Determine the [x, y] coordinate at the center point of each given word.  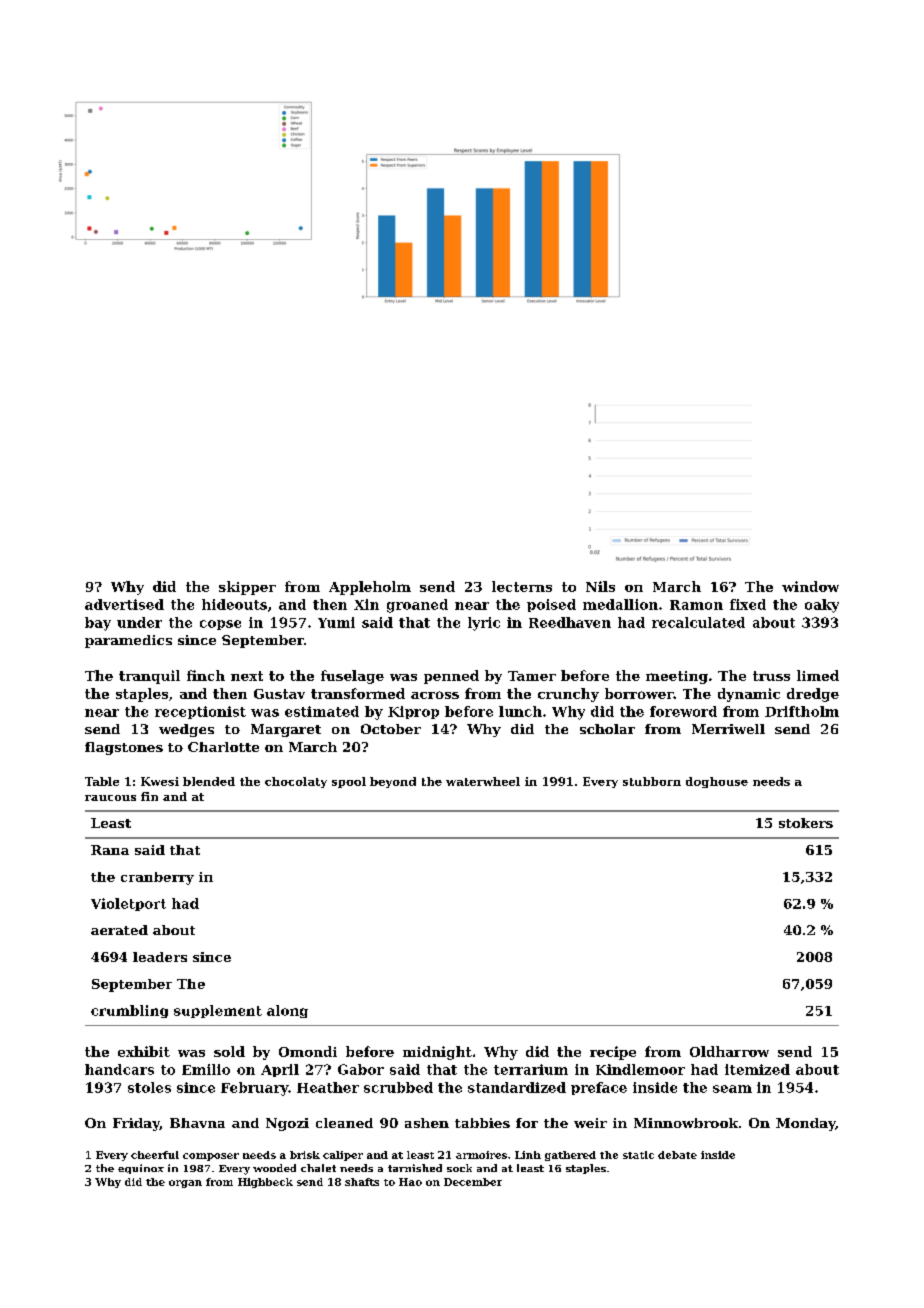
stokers [806, 823]
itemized [757, 1069]
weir [590, 1123]
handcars [119, 1069]
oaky [822, 606]
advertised [124, 604]
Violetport [128, 904]
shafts [362, 1182]
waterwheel [483, 781]
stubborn [652, 781]
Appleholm [370, 588]
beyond [393, 782]
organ [185, 1184]
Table [102, 781]
